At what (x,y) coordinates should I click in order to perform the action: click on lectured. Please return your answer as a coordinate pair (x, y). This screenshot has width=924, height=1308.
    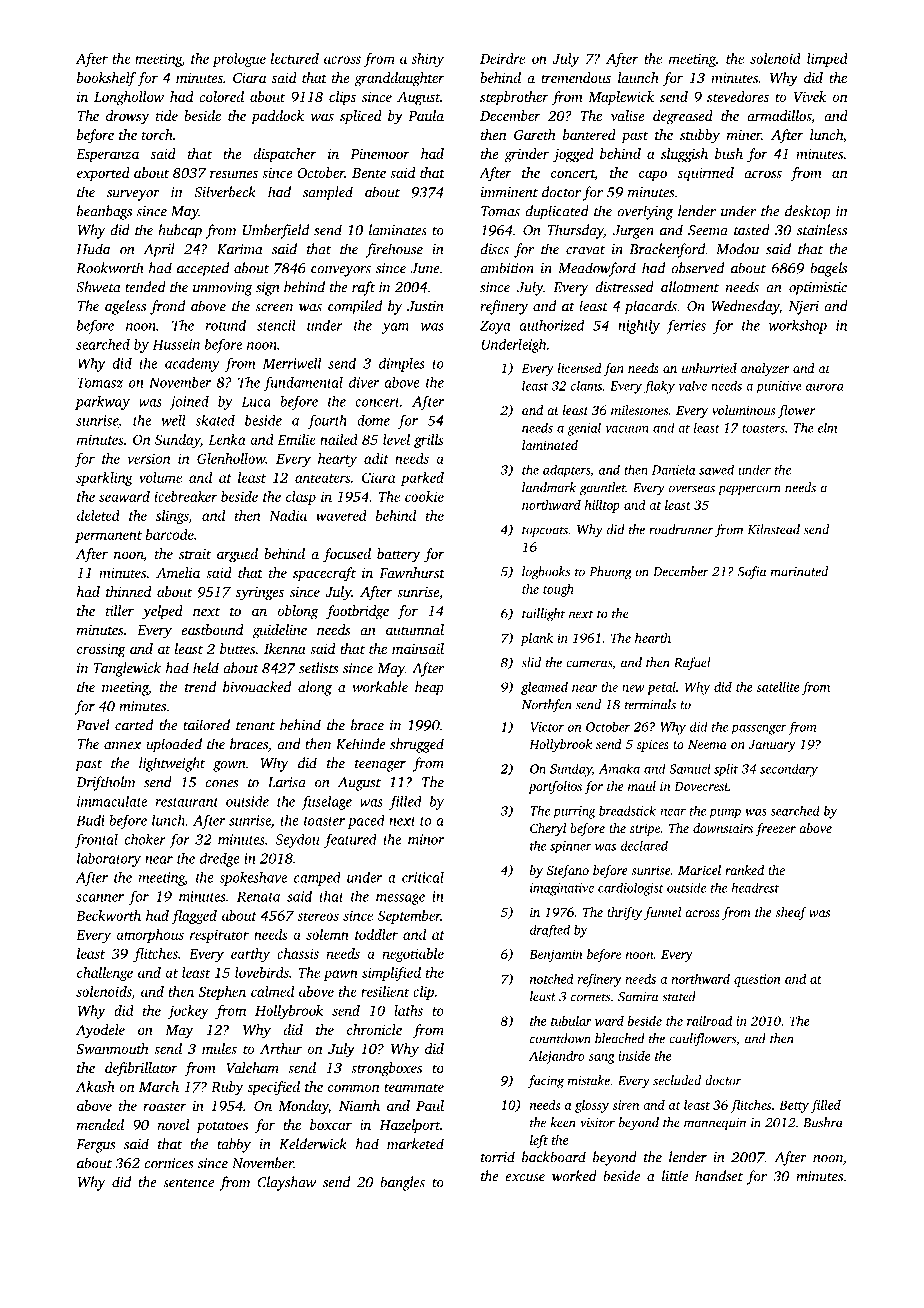
    Looking at the image, I should click on (295, 58).
